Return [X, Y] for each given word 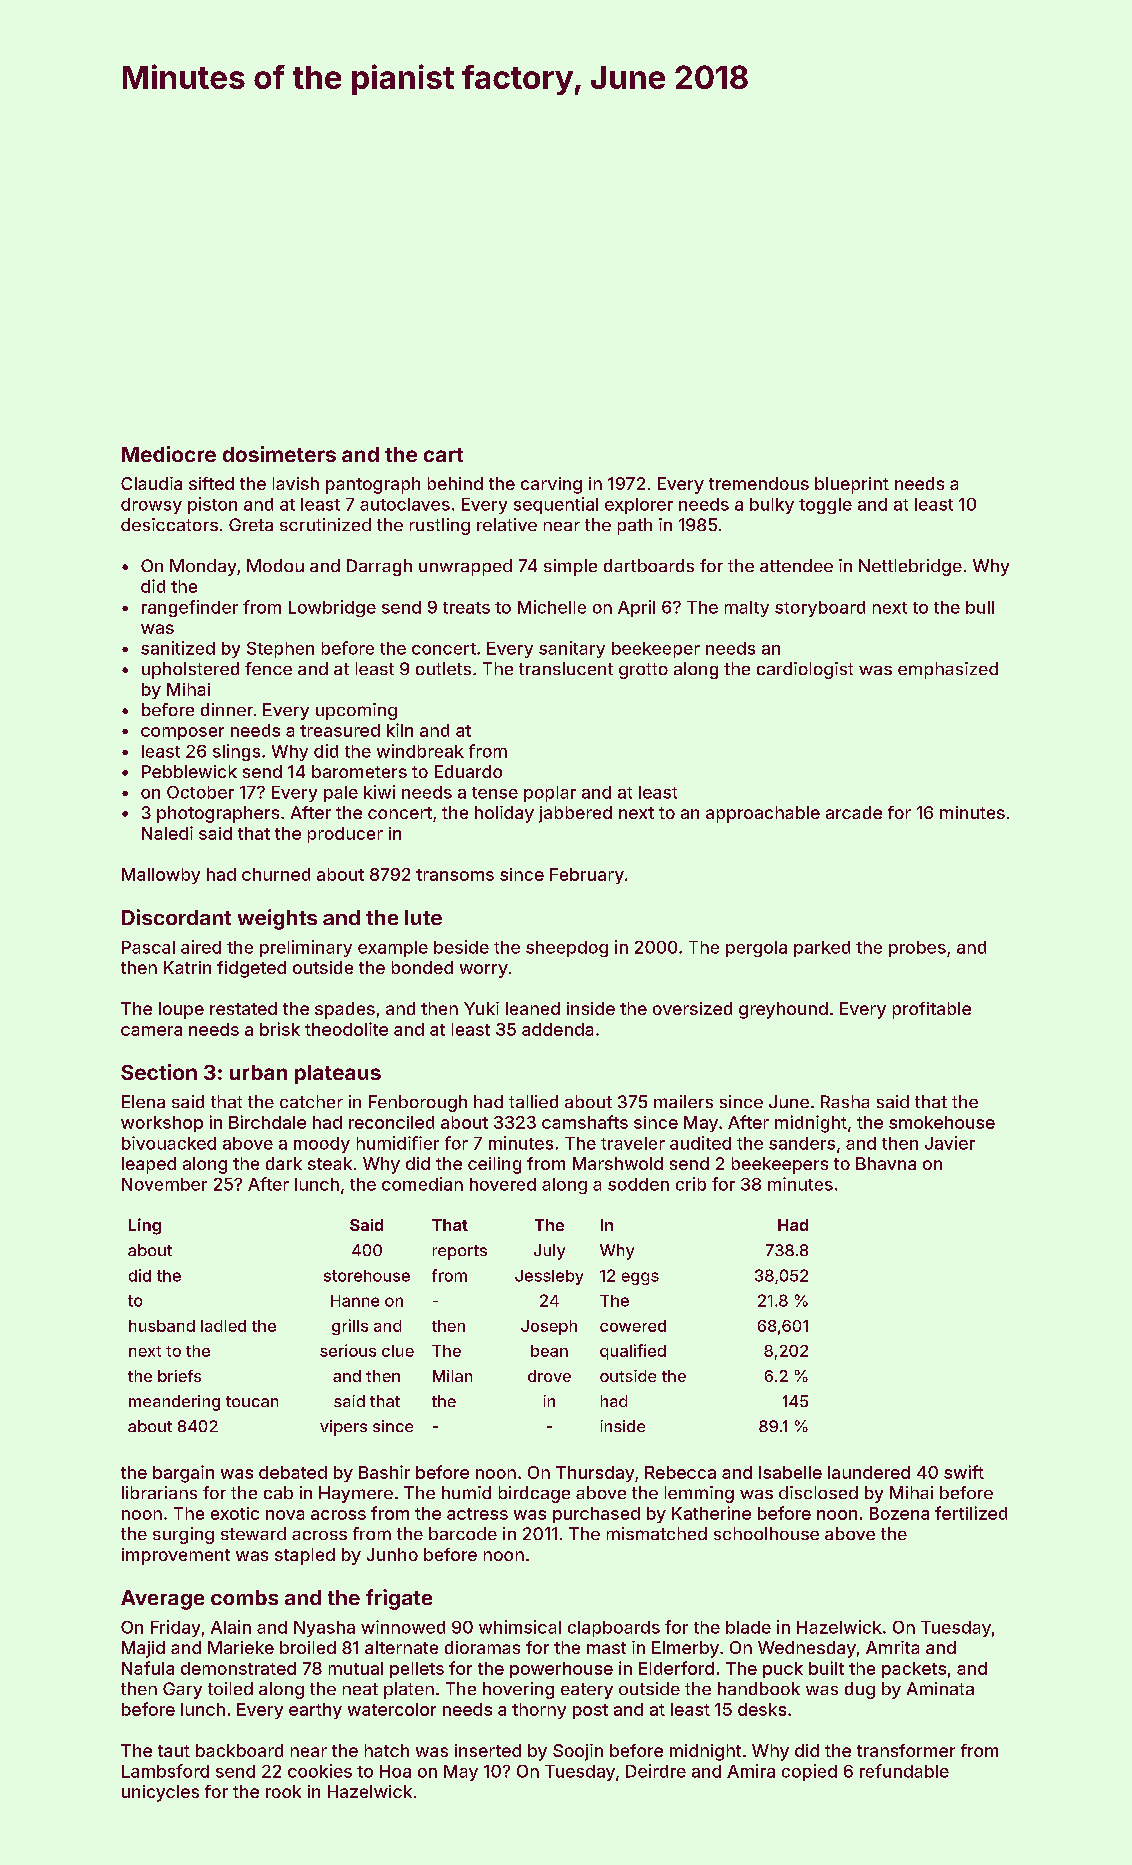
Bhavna [886, 1163]
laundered [869, 1472]
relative [507, 524]
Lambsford [165, 1771]
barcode [463, 1533]
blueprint [852, 485]
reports [460, 1252]
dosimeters [279, 454]
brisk [280, 1029]
